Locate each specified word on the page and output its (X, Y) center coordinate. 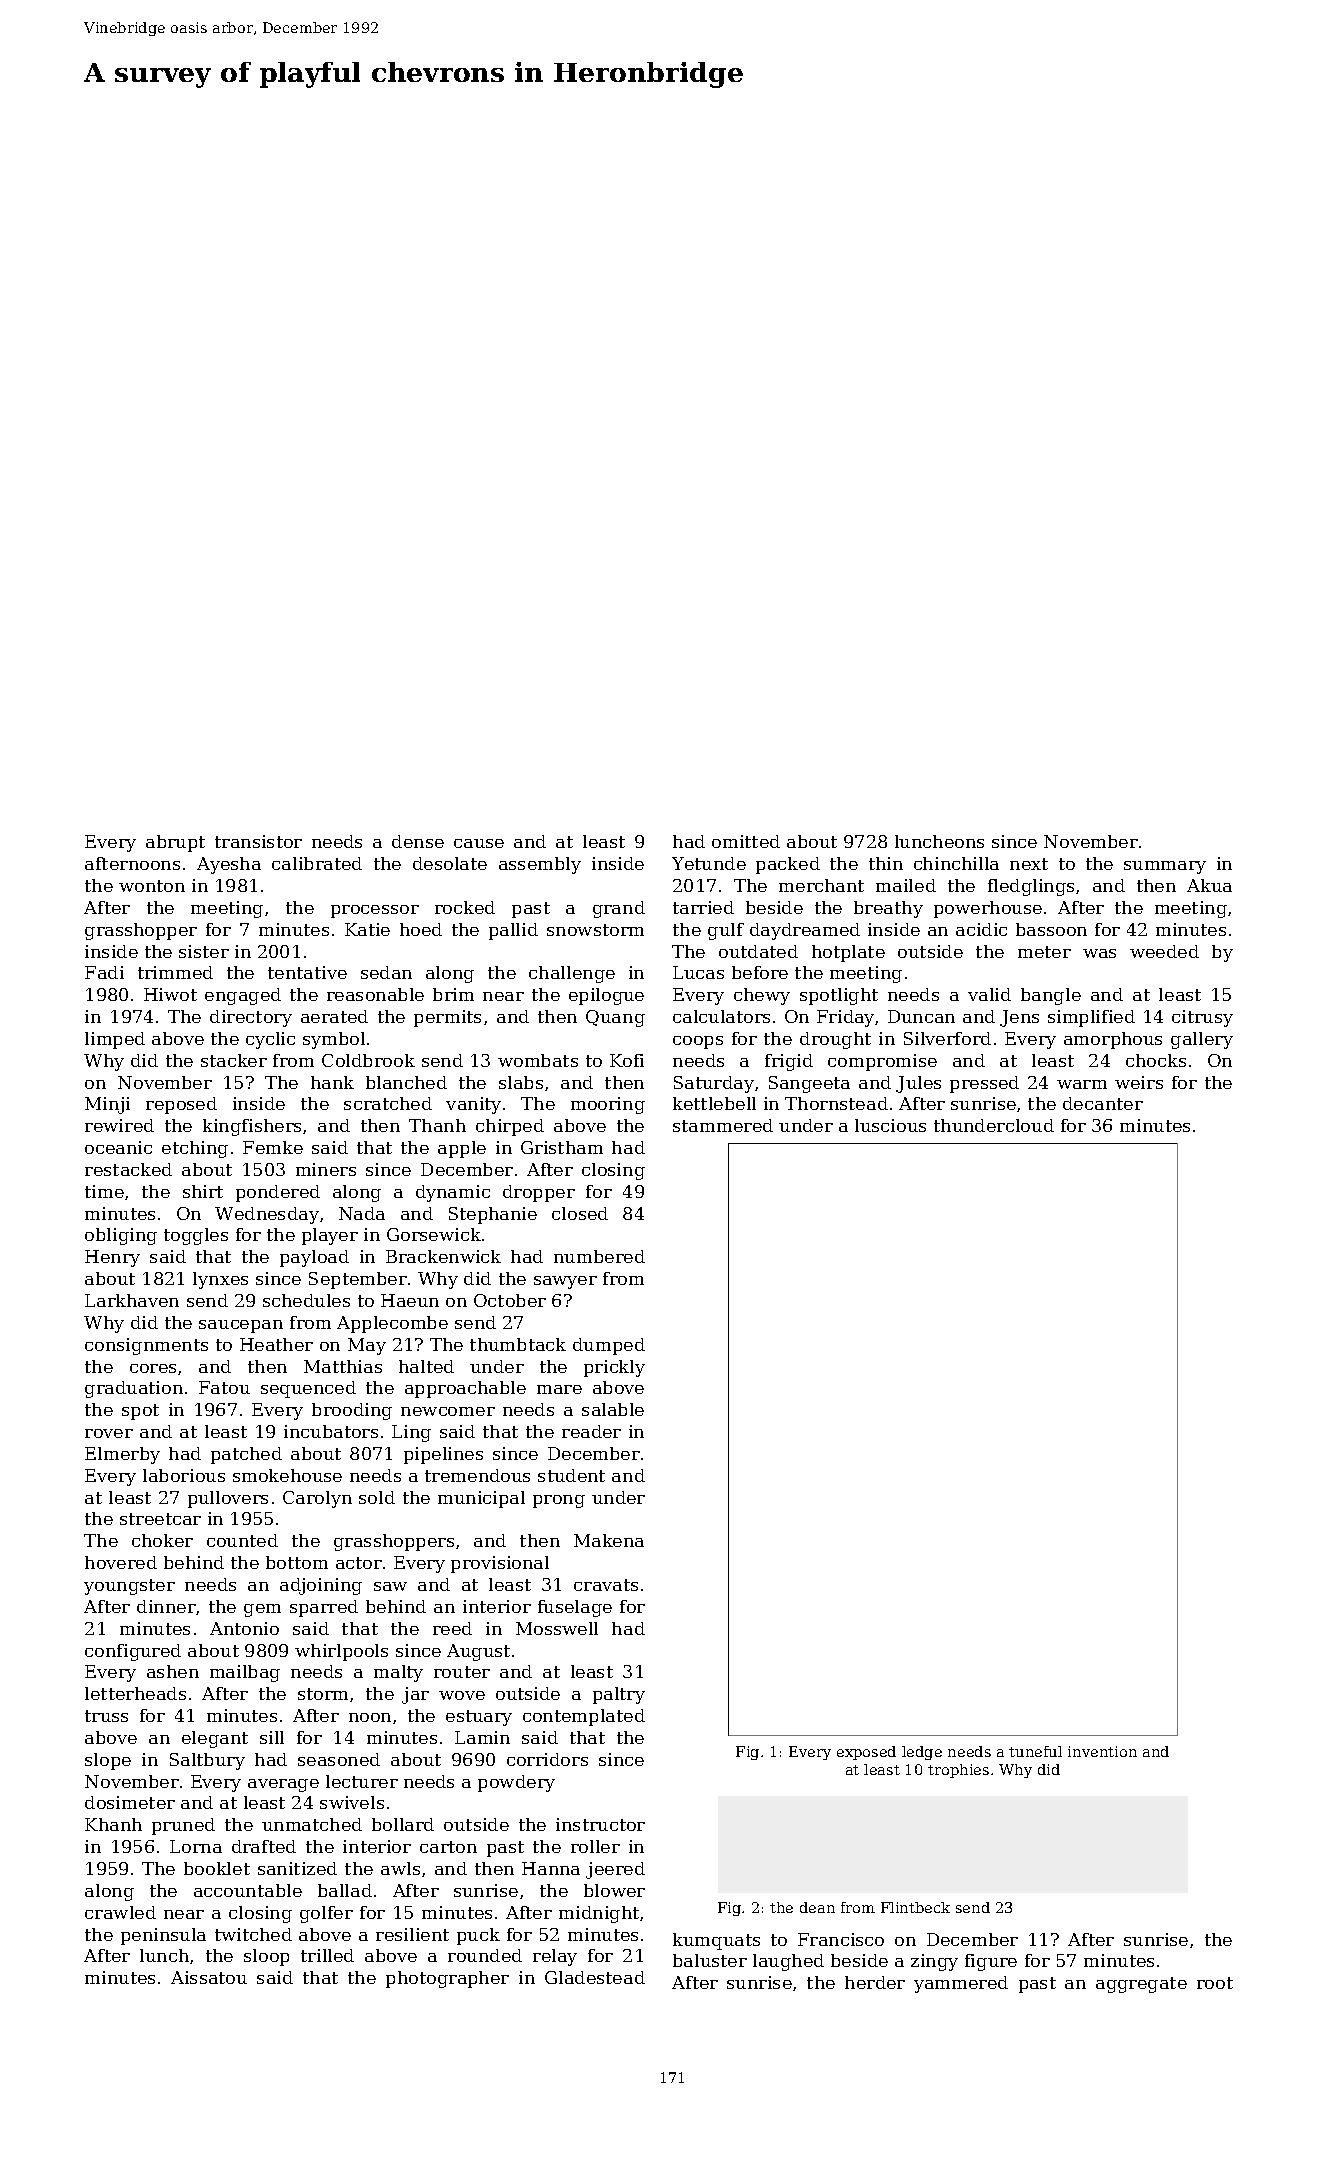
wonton (152, 886)
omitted (746, 841)
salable (613, 1409)
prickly (614, 1368)
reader (591, 1431)
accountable (248, 1890)
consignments (146, 1346)
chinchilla (956, 863)
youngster (129, 1587)
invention (1102, 1751)
